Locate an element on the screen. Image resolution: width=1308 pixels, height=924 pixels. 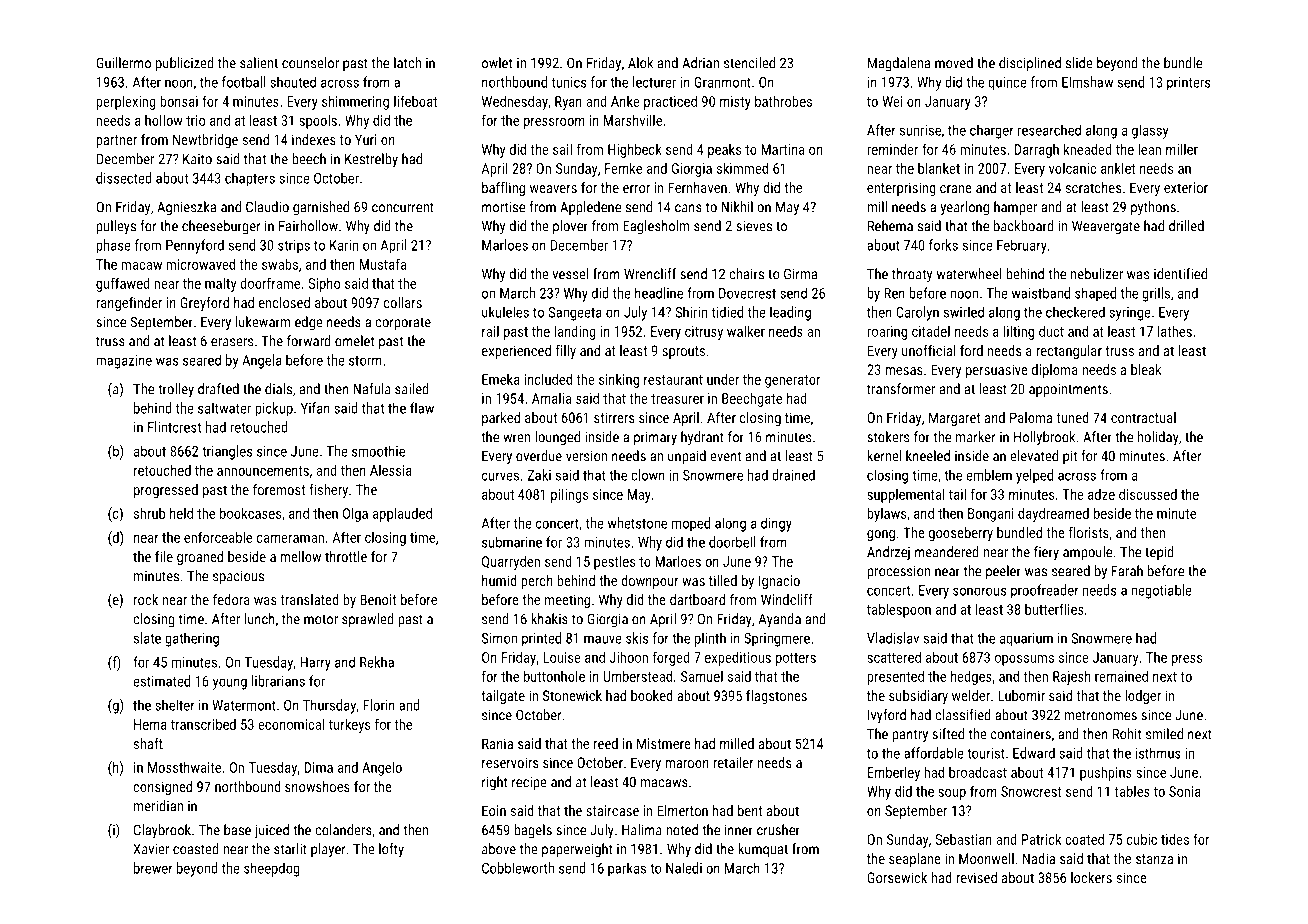
brewer is located at coordinates (153, 868).
